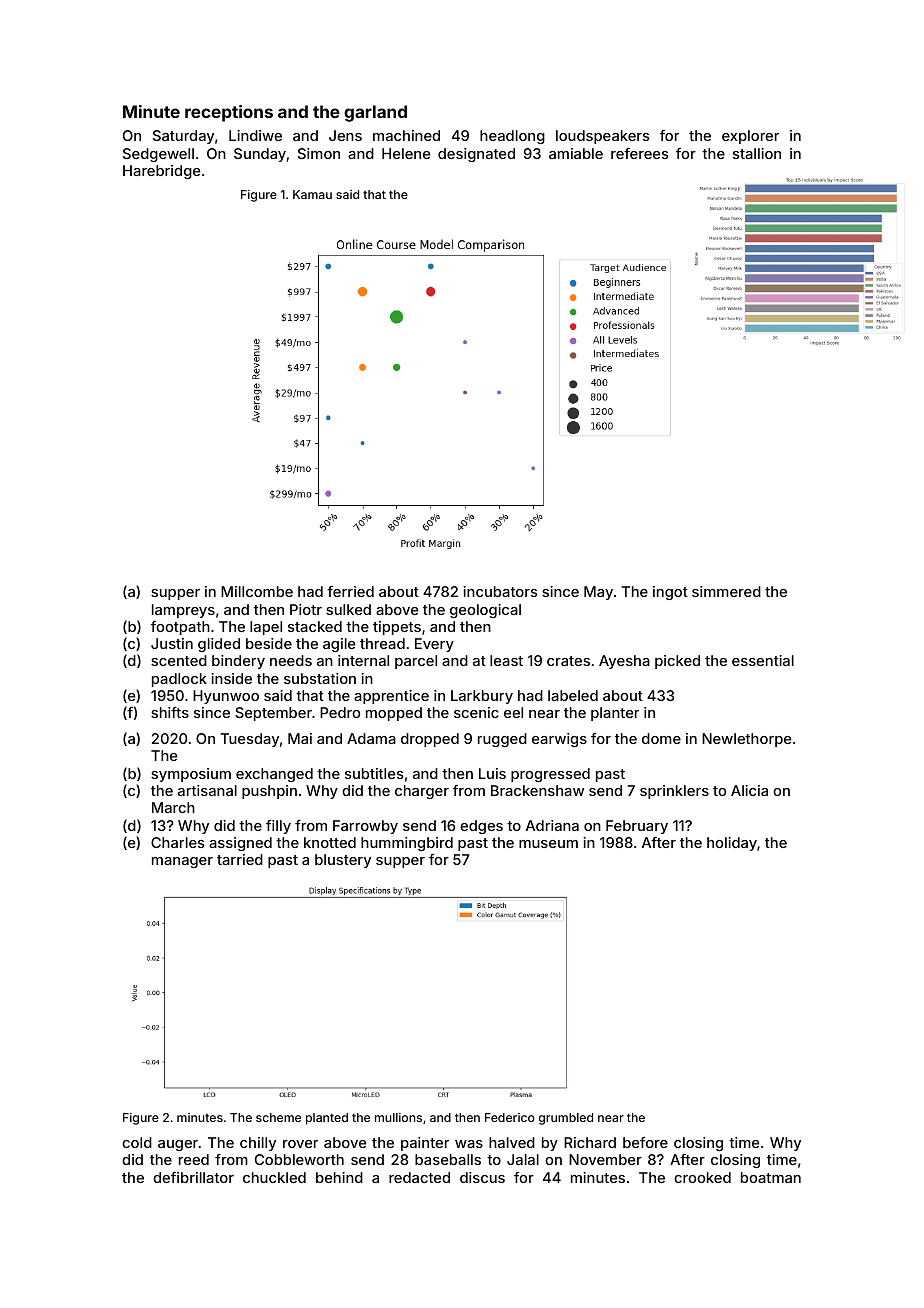  I want to click on redacted, so click(419, 1177).
